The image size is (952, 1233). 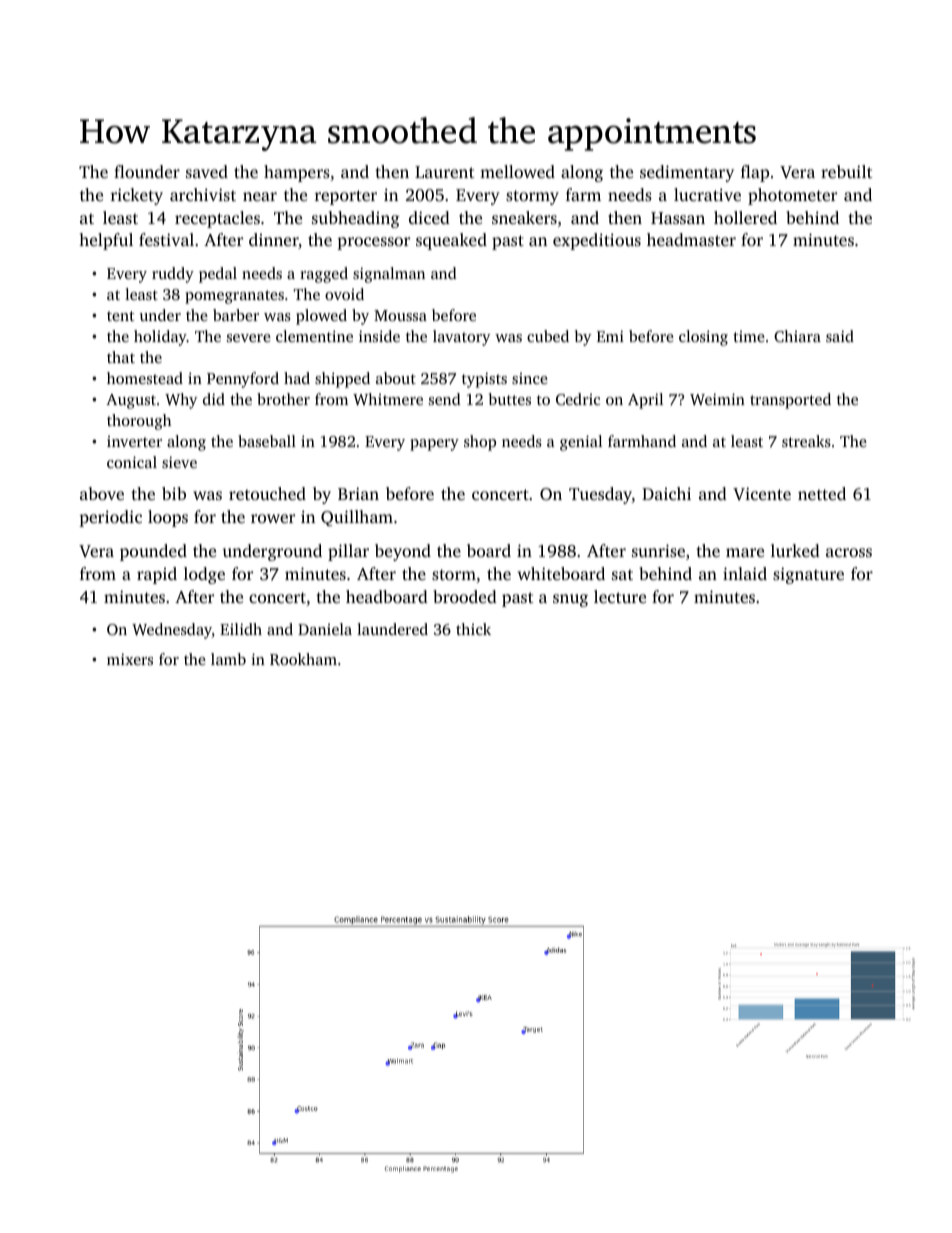 What do you see at coordinates (174, 493) in the document?
I see `bib` at bounding box center [174, 493].
